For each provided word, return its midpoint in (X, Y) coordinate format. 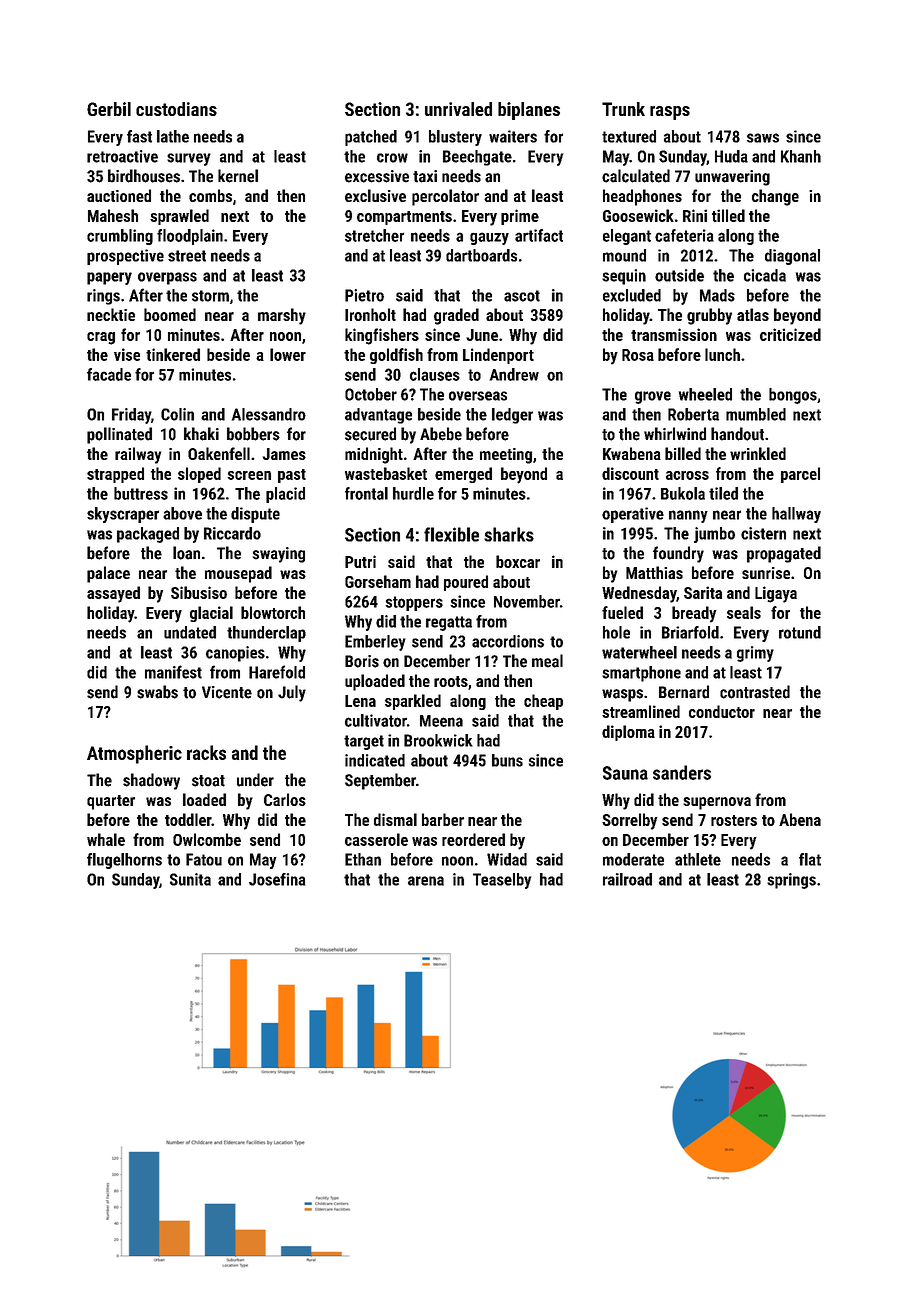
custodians (176, 109)
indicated (375, 760)
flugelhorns (124, 861)
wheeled (705, 394)
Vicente (227, 692)
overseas (478, 396)
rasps (670, 113)
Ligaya (776, 594)
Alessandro (269, 414)
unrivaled (458, 109)
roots (451, 681)
